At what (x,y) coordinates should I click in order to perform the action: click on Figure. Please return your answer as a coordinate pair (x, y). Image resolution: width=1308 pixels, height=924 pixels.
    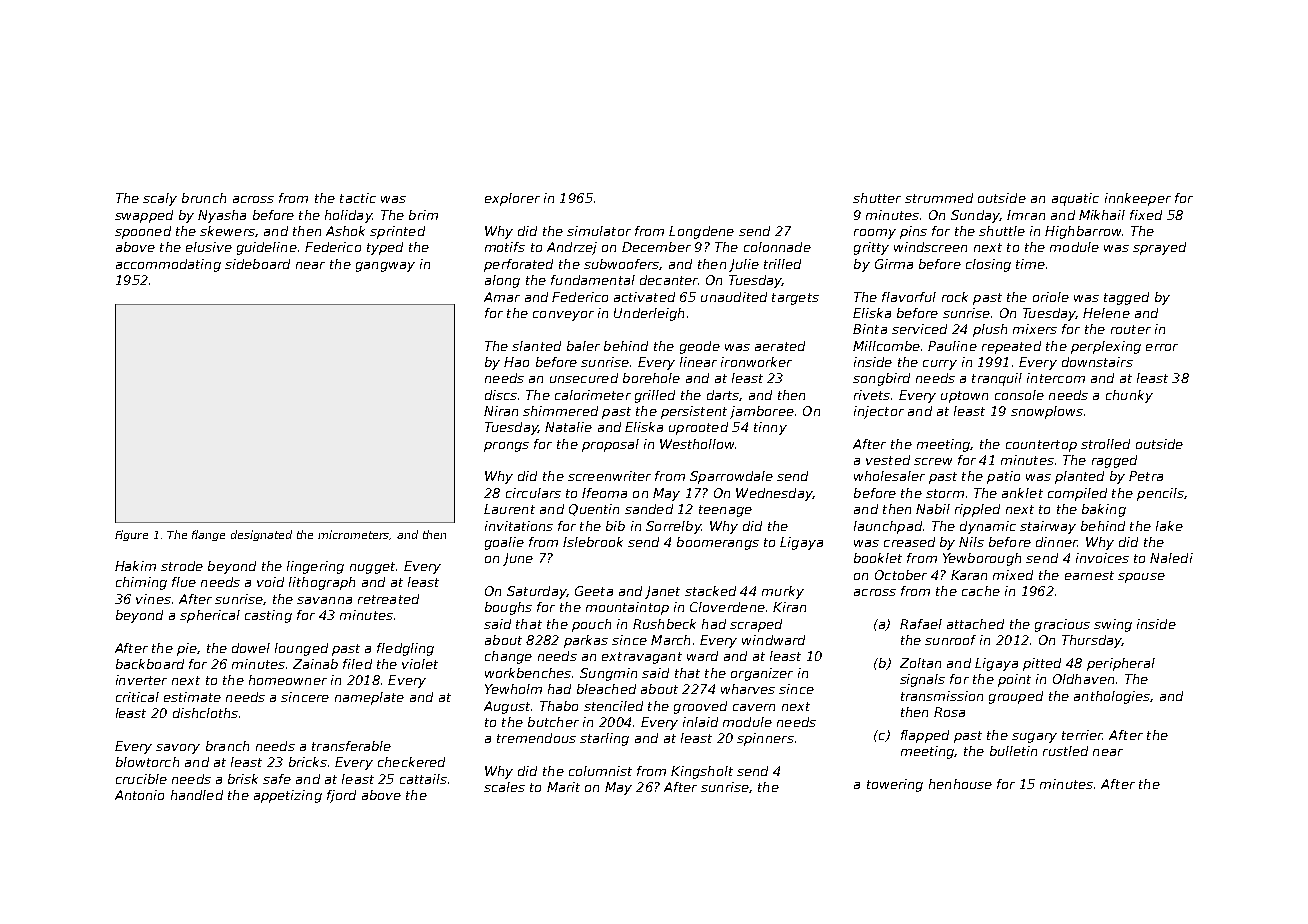
    Looking at the image, I should click on (131, 535).
